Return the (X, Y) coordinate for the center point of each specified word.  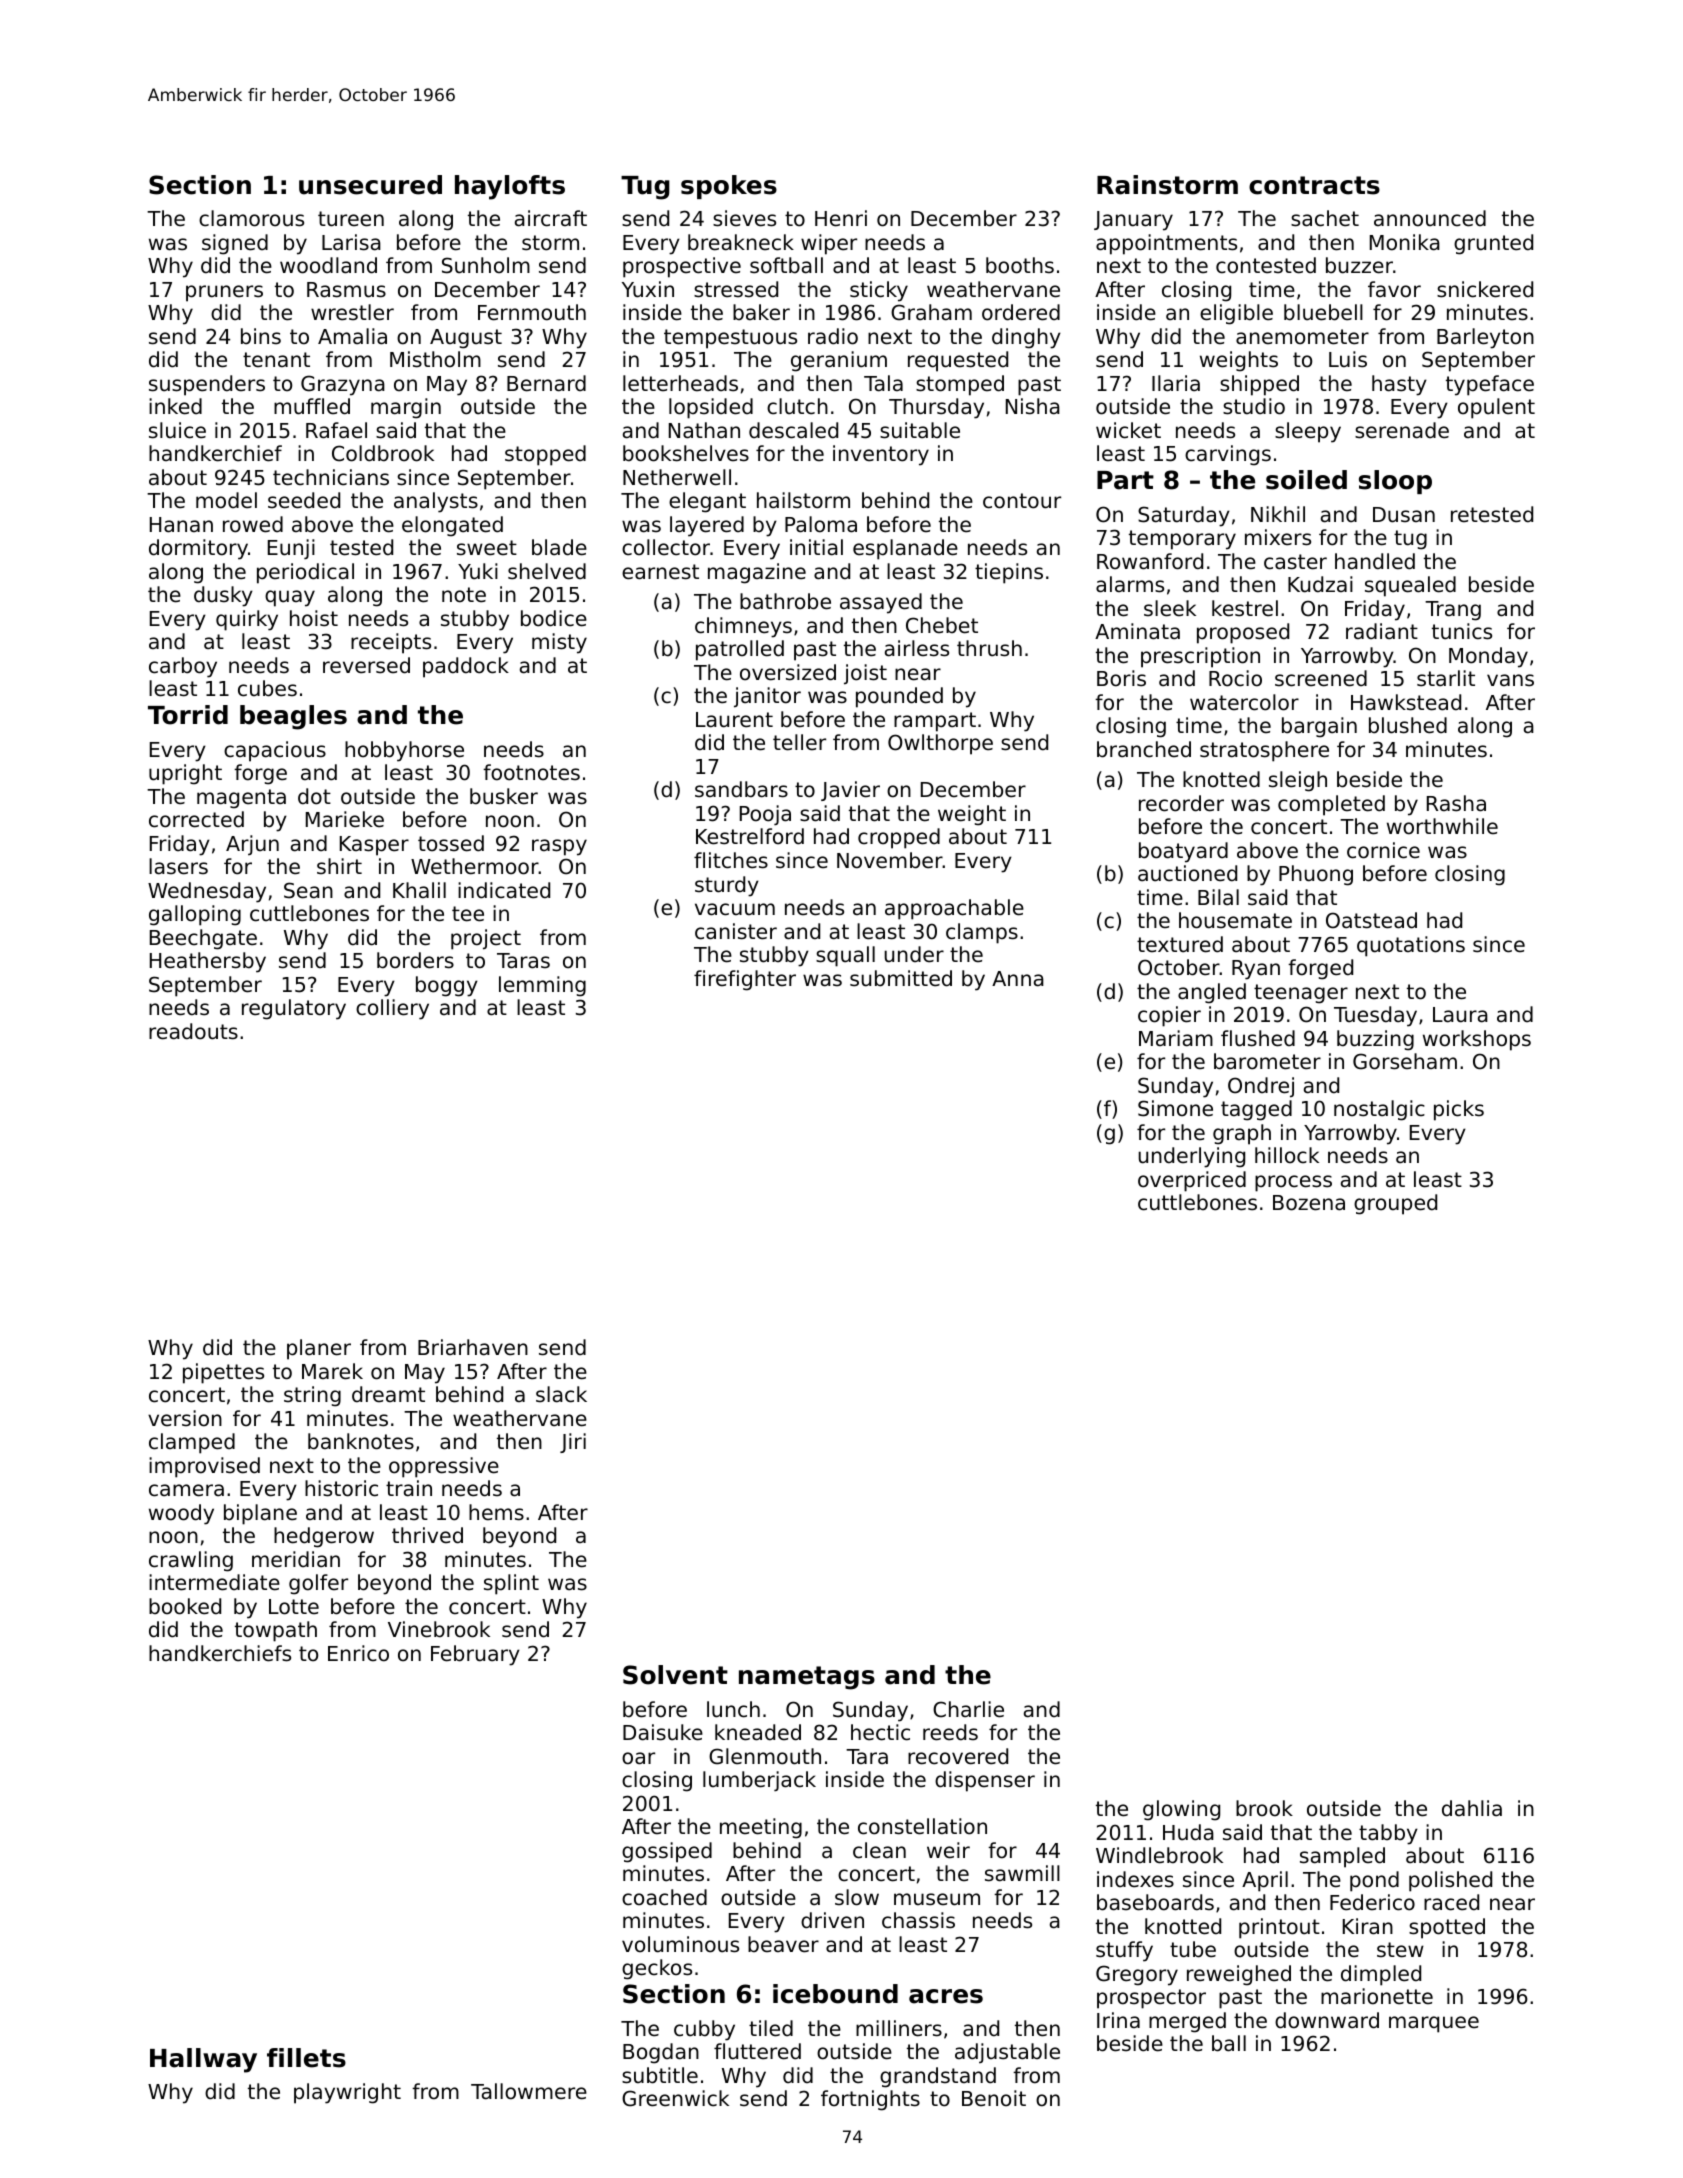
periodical (305, 573)
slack (561, 1394)
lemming (542, 986)
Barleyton (1485, 338)
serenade (1402, 430)
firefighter (745, 980)
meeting (761, 1828)
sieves (744, 218)
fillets (306, 2058)
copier (1169, 1016)
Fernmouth (532, 312)
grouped (1395, 1204)
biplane (260, 1514)
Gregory (1137, 1975)
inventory (881, 455)
